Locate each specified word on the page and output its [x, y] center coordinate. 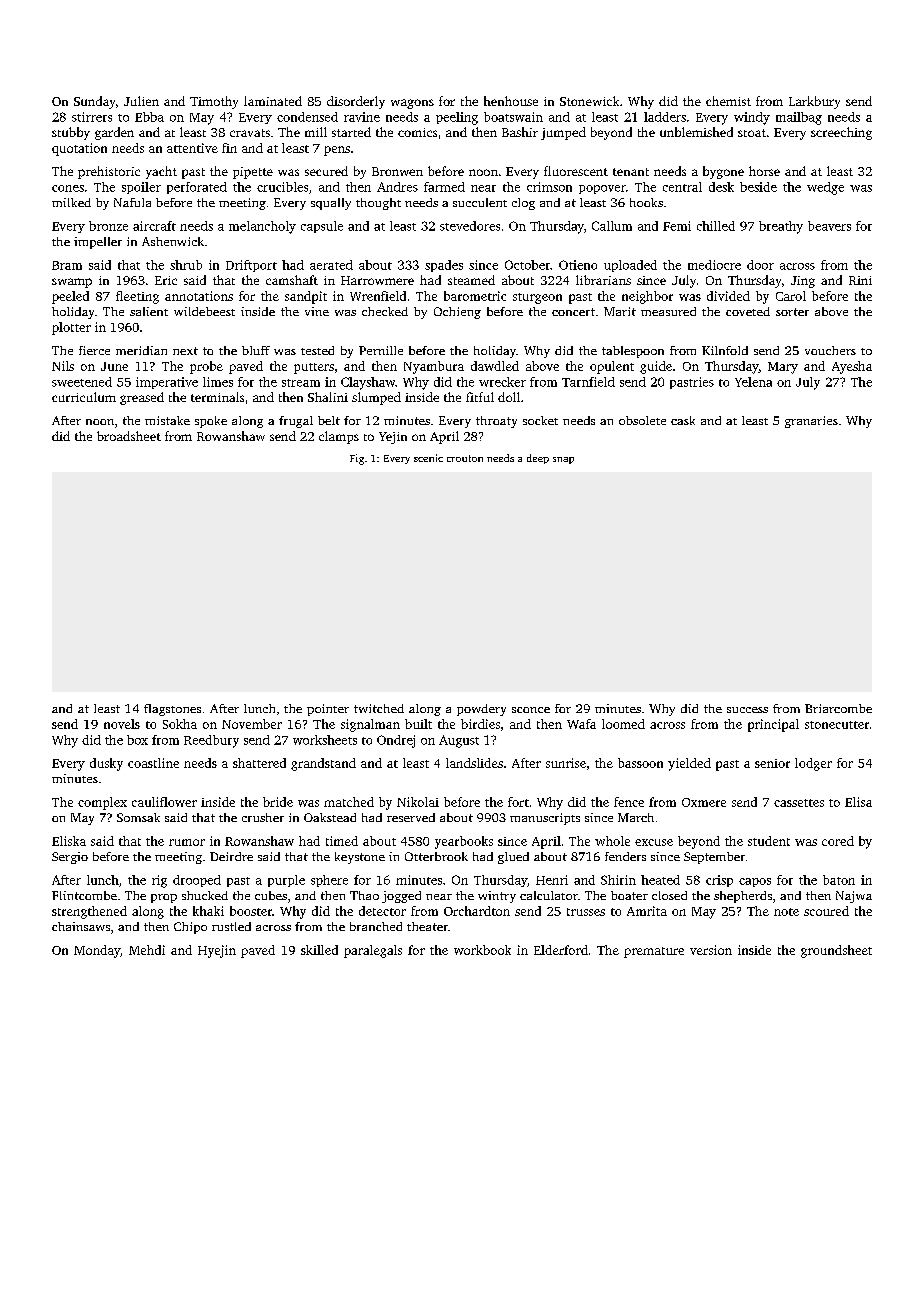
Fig [357, 459]
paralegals [373, 951]
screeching [841, 133]
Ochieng [457, 313]
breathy [781, 227]
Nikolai [418, 802]
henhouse [511, 101]
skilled [319, 950]
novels [122, 724]
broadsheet [129, 436]
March [636, 817]
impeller [98, 243]
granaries [811, 422]
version [711, 950]
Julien [141, 101]
